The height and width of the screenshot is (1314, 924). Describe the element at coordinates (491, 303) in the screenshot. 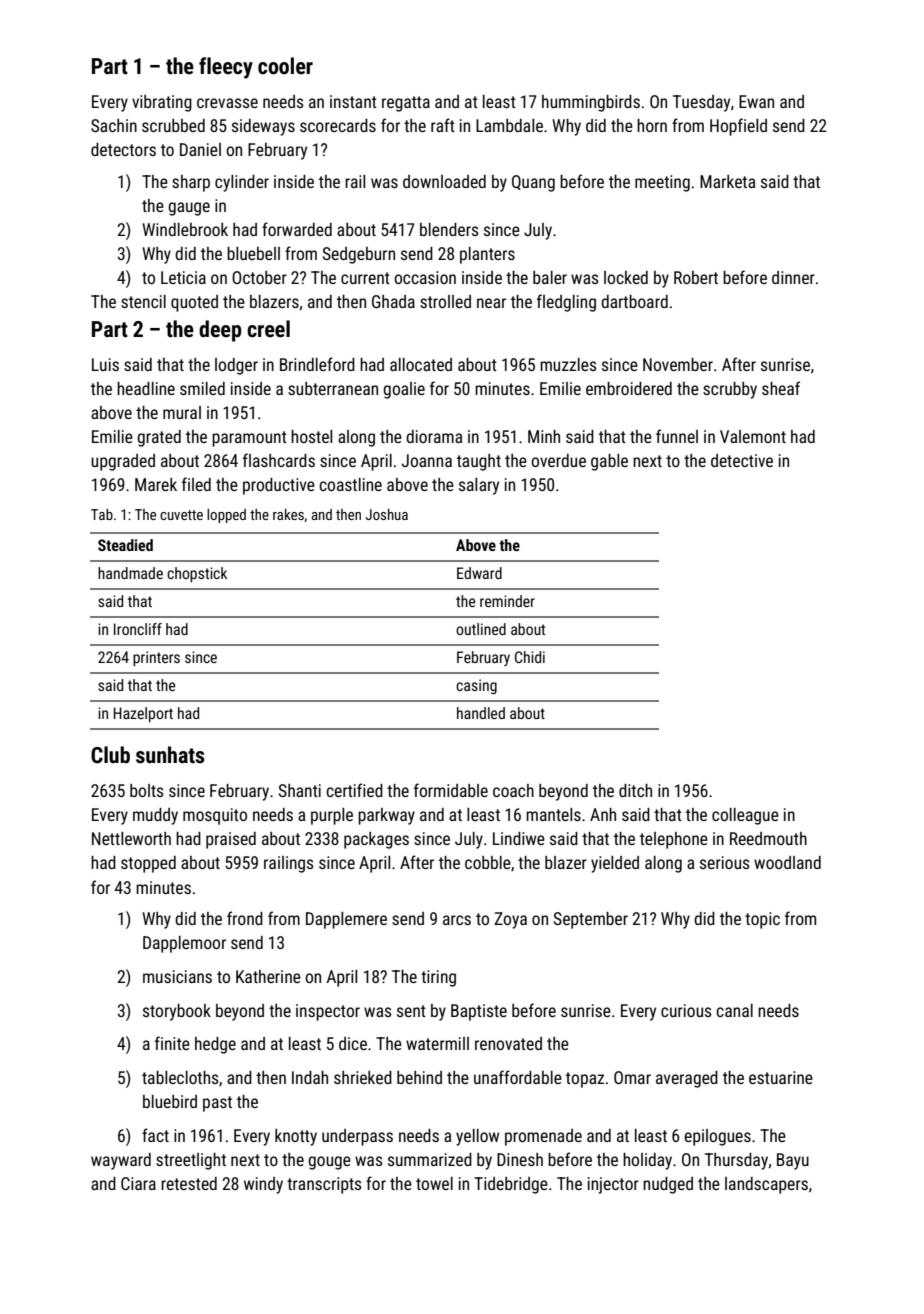

I see `near` at that location.
